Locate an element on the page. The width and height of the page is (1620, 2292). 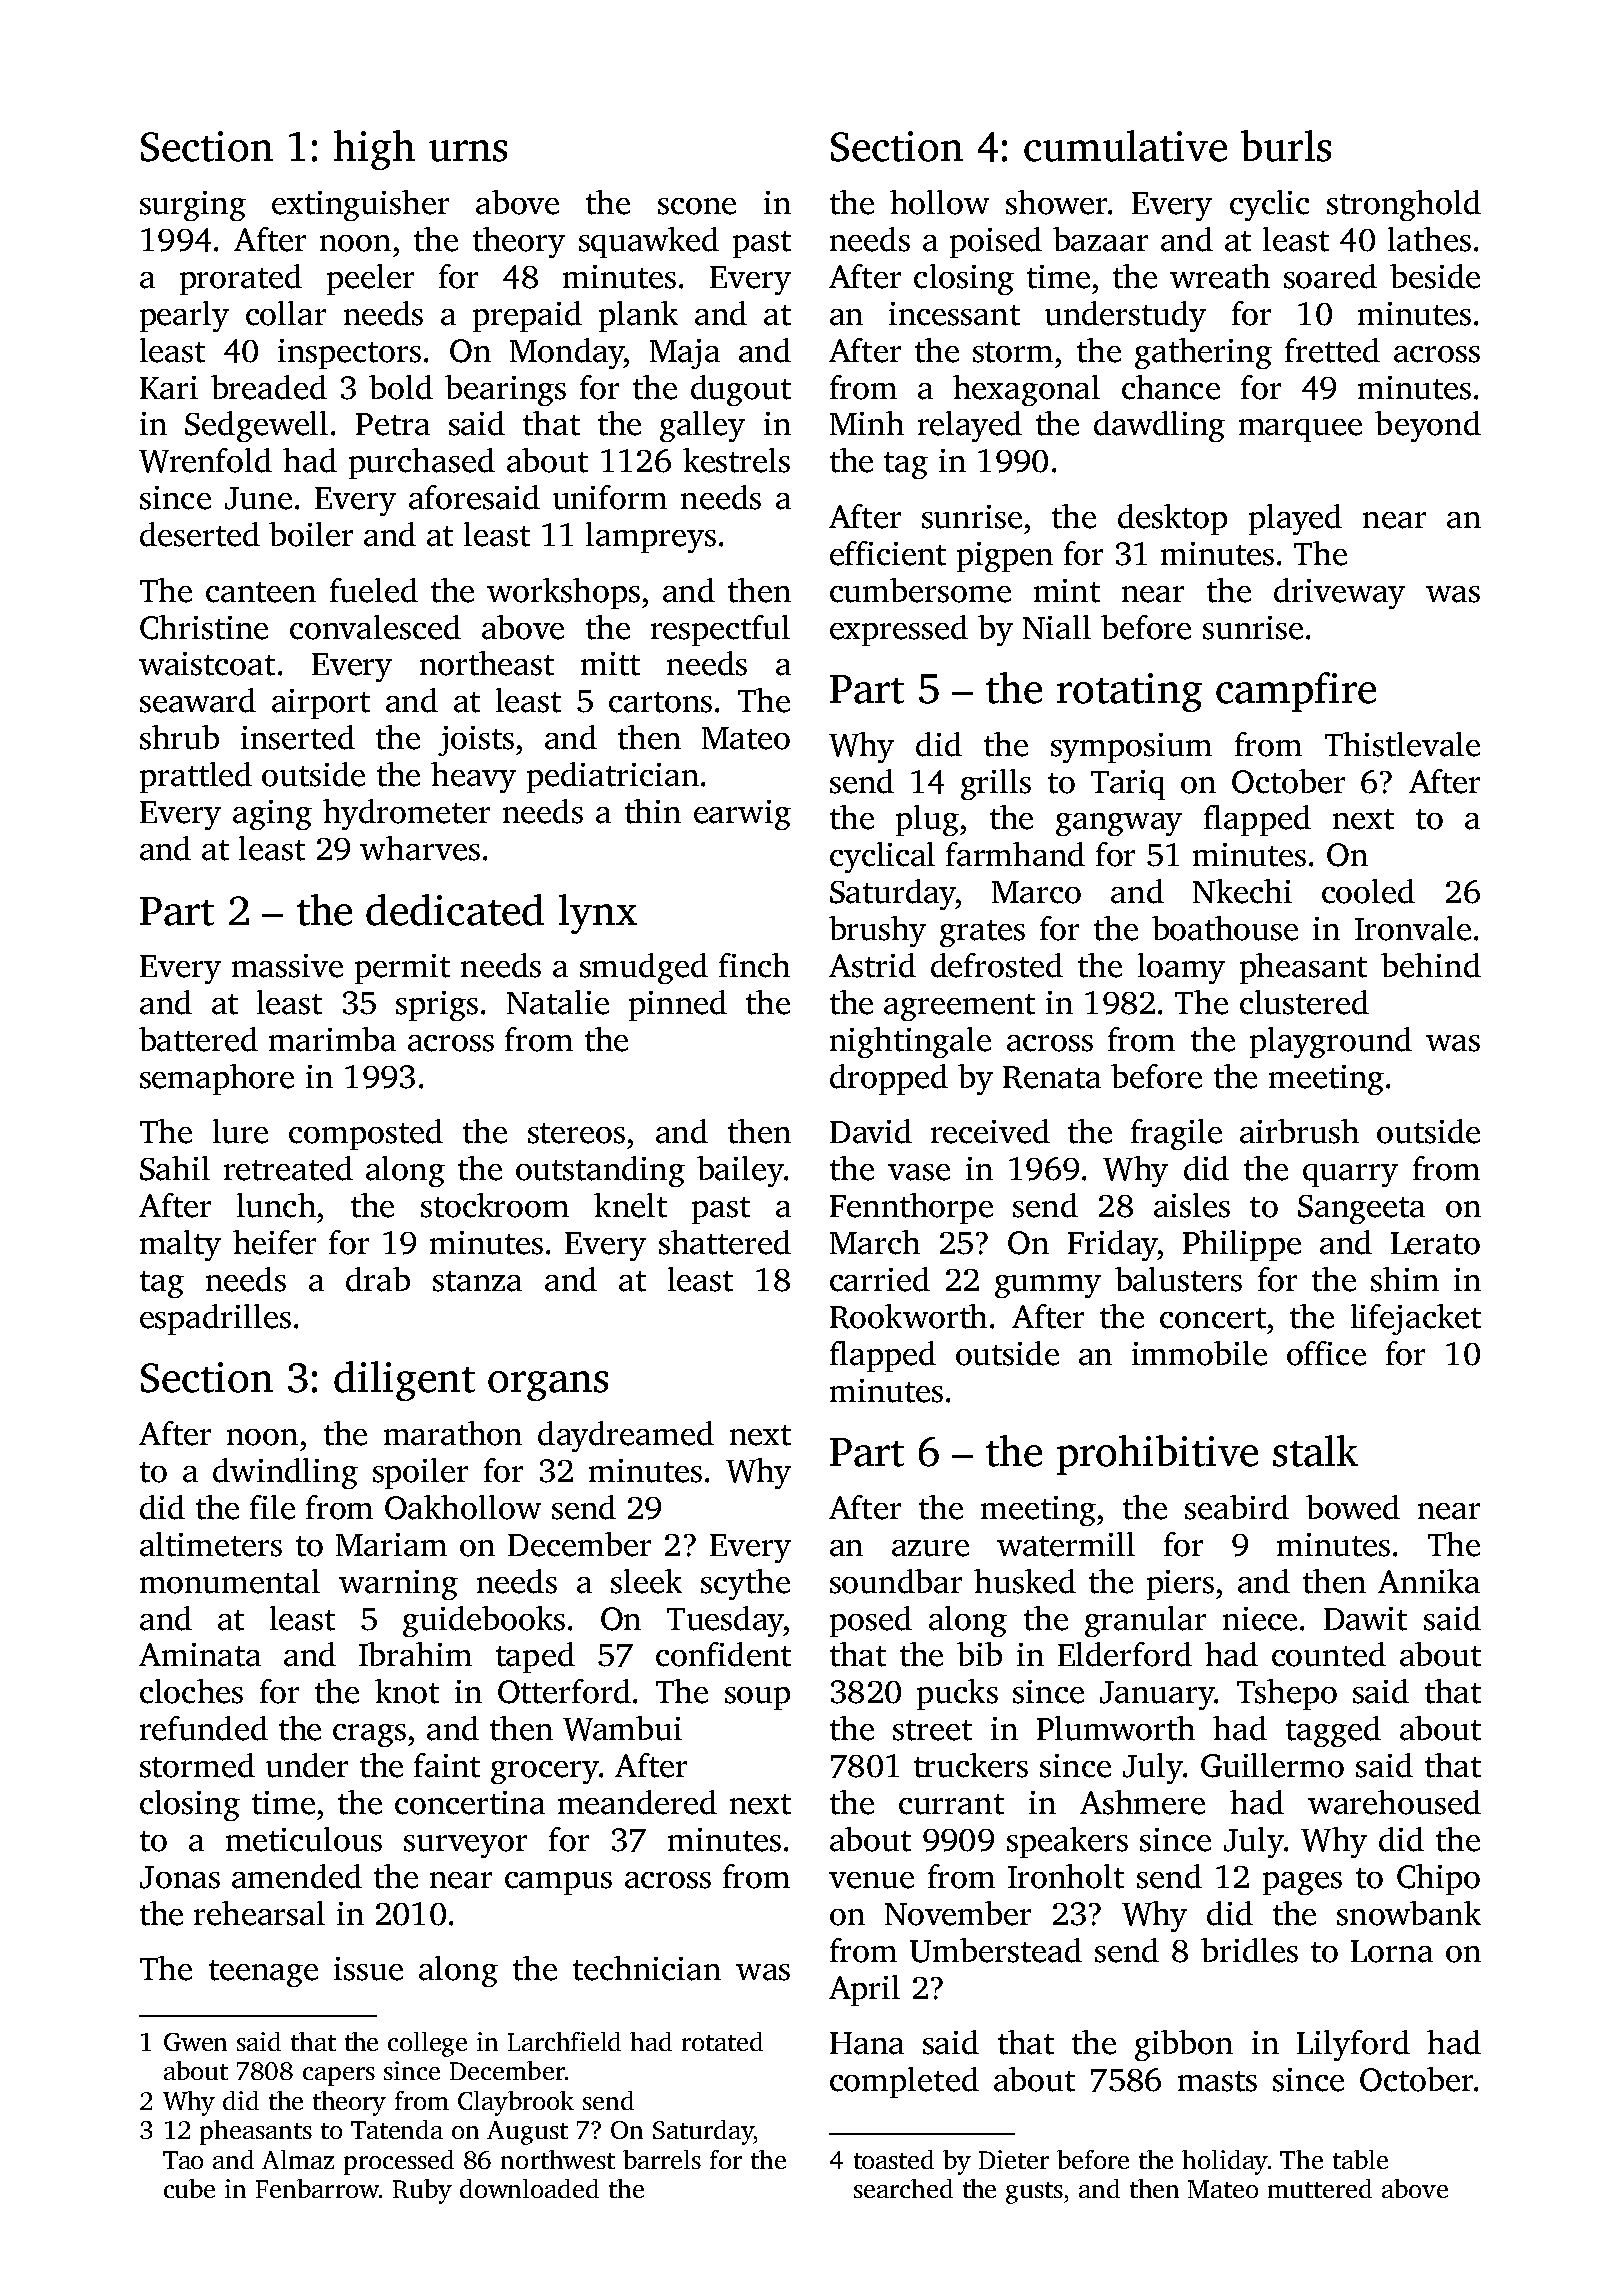
bold is located at coordinates (401, 387).
